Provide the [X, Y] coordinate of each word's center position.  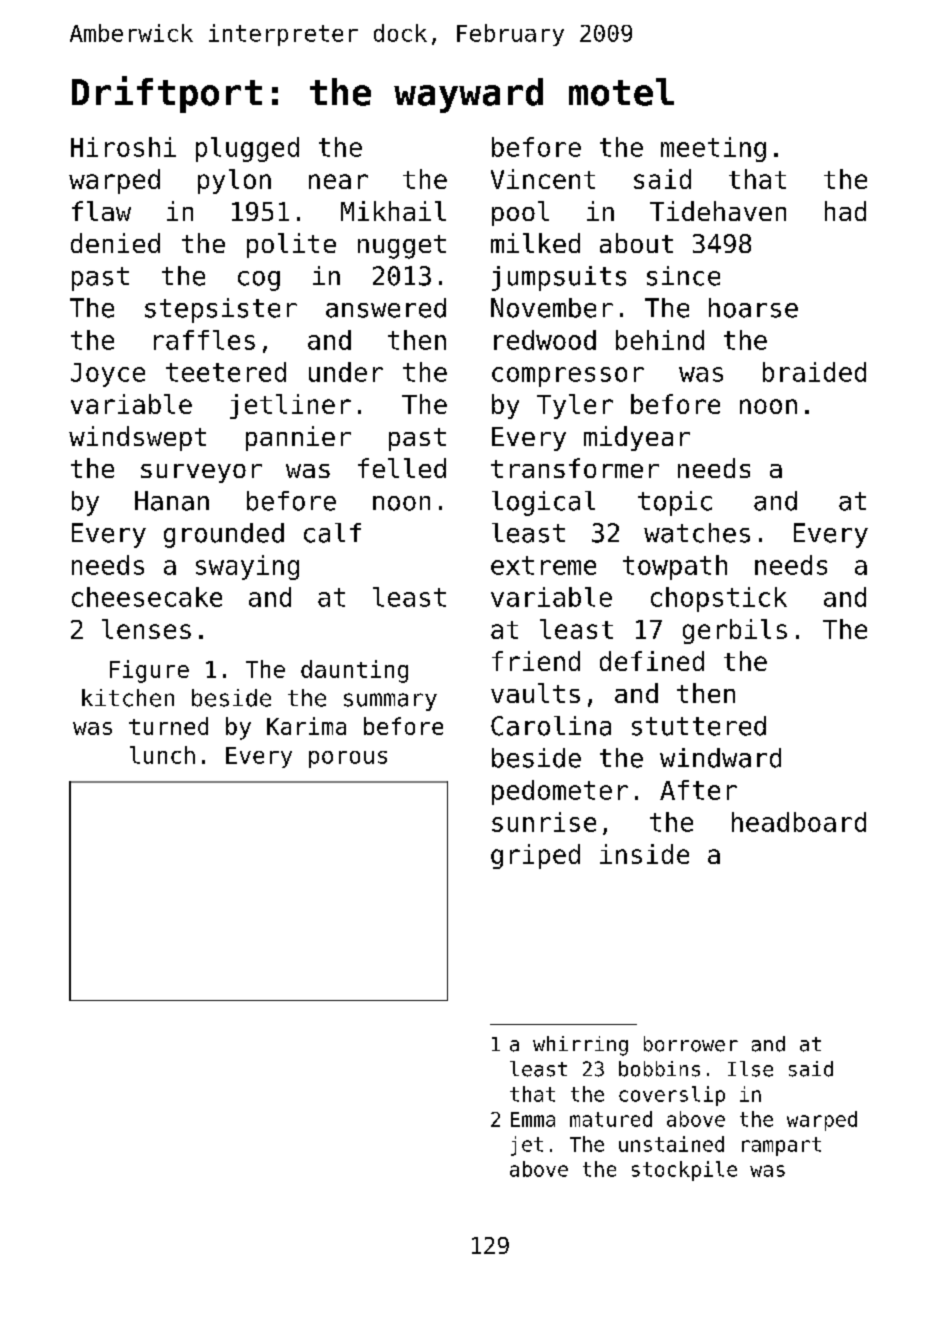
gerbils [735, 631]
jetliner [290, 406]
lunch [162, 755]
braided [814, 372]
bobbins [659, 1069]
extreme [543, 565]
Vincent [543, 179]
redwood [545, 340]
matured [611, 1119]
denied [115, 243]
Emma [533, 1119]
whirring [580, 1046]
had [845, 211]
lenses [146, 629]
